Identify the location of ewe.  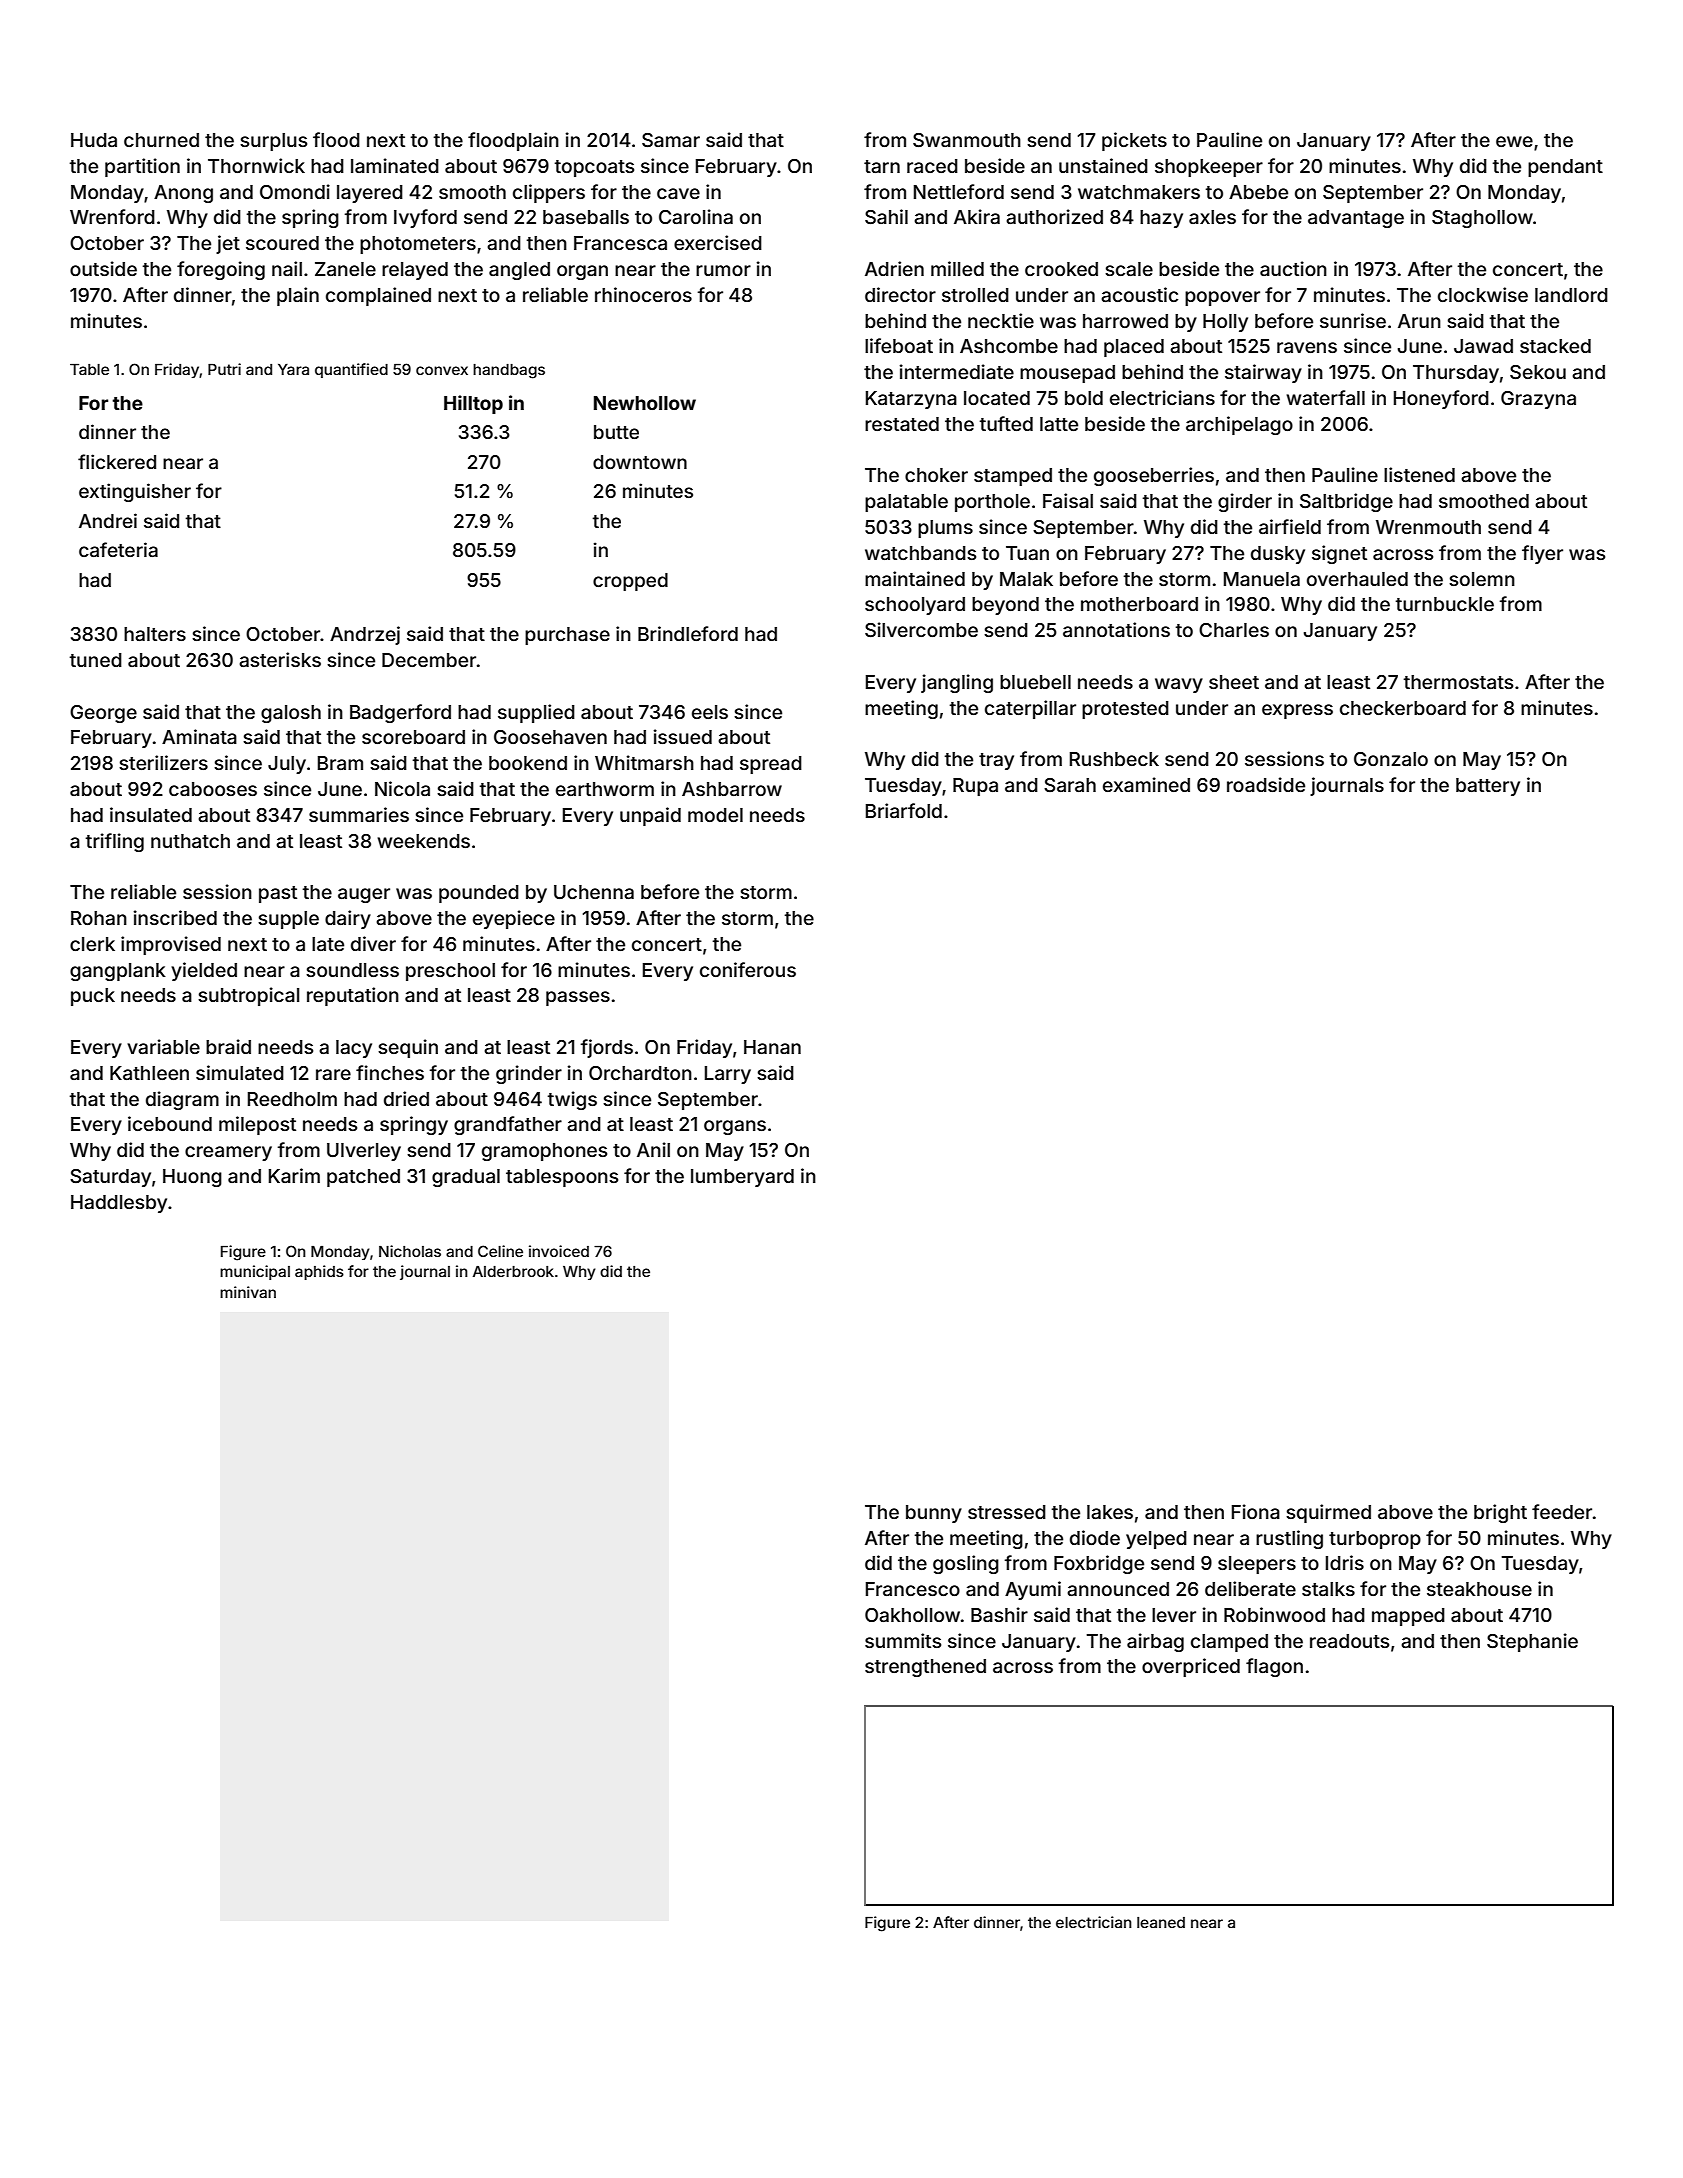
(1514, 141).
